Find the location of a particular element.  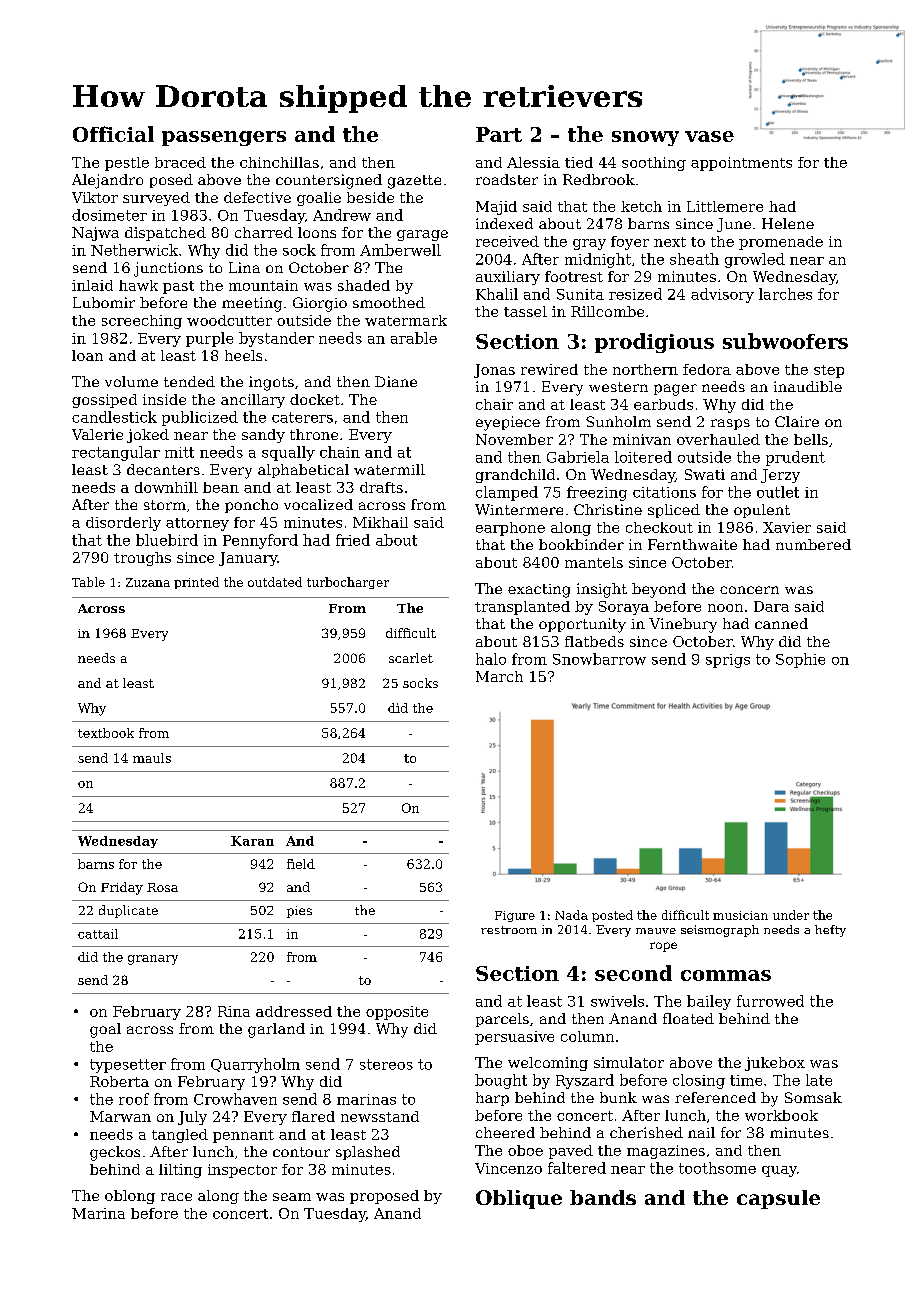

resized is located at coordinates (635, 294).
